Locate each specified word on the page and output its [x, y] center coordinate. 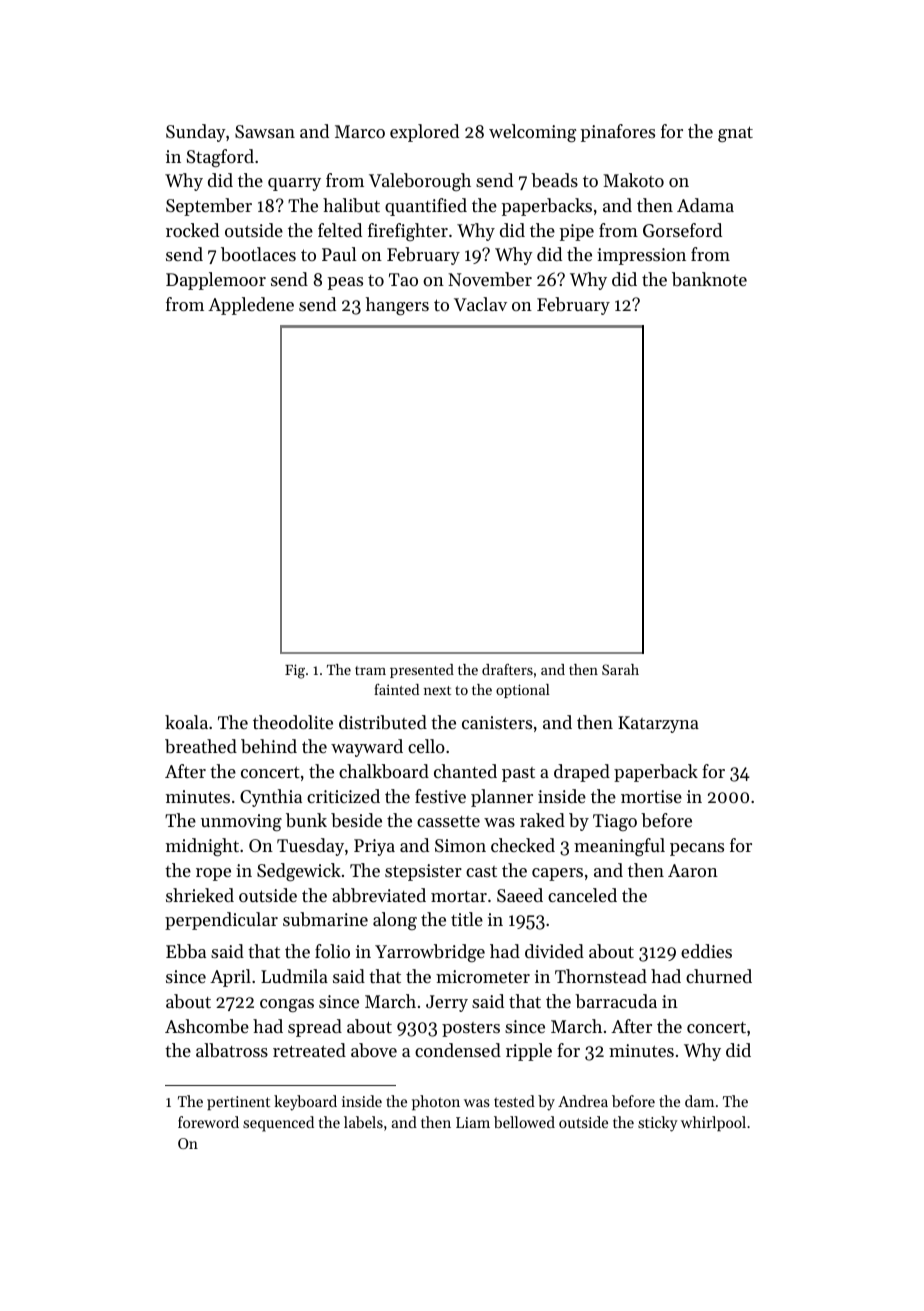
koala [186, 722]
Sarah [620, 669]
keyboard [305, 1103]
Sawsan [265, 131]
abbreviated [379, 895]
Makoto [633, 180]
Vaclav [480, 304]
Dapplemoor [216, 281]
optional [523, 691]
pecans [697, 849]
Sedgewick [299, 872]
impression [641, 256]
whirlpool [713, 1123]
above [374, 1050]
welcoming [532, 133]
